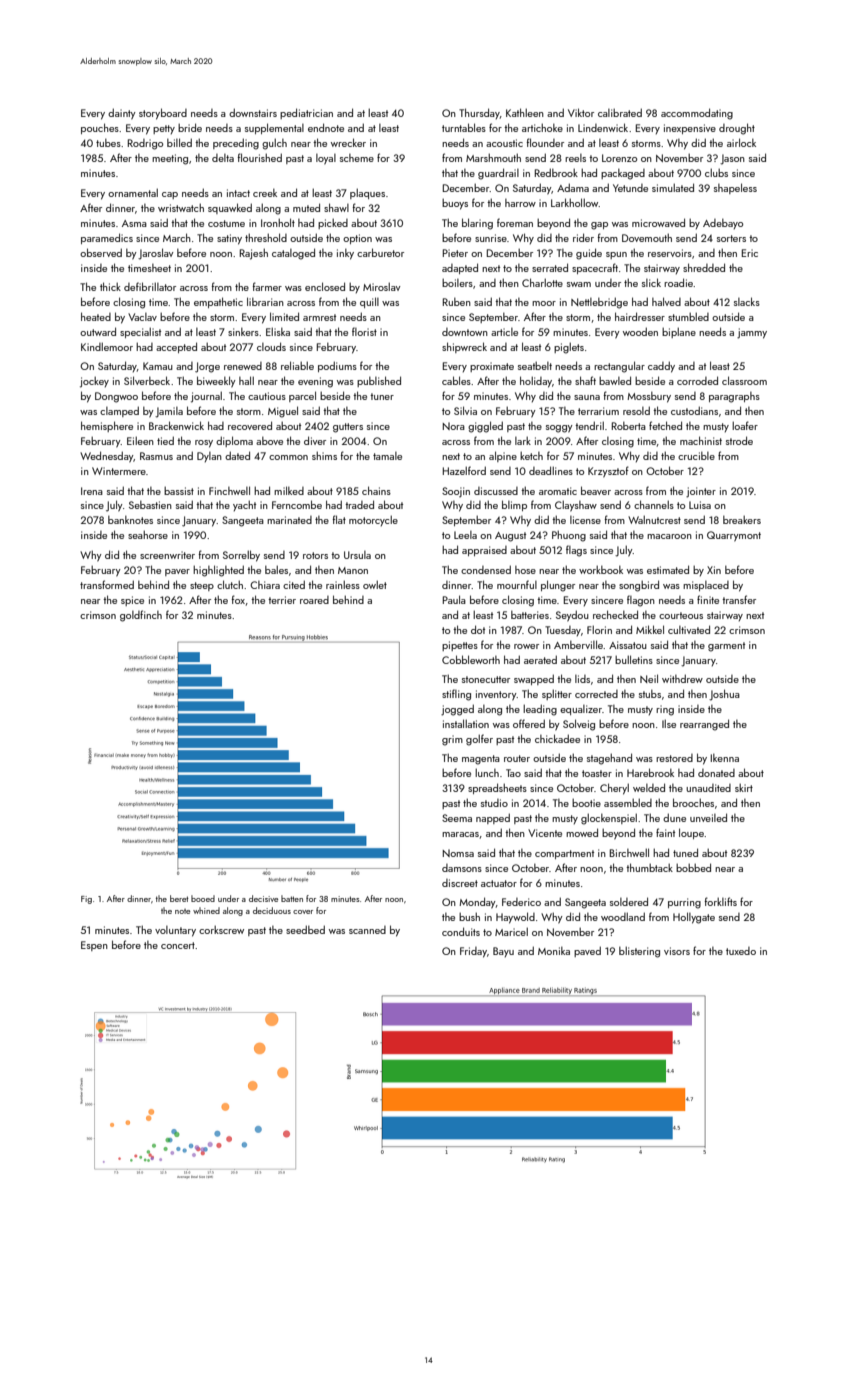  What do you see at coordinates (265, 193) in the image?
I see `creek` at bounding box center [265, 193].
